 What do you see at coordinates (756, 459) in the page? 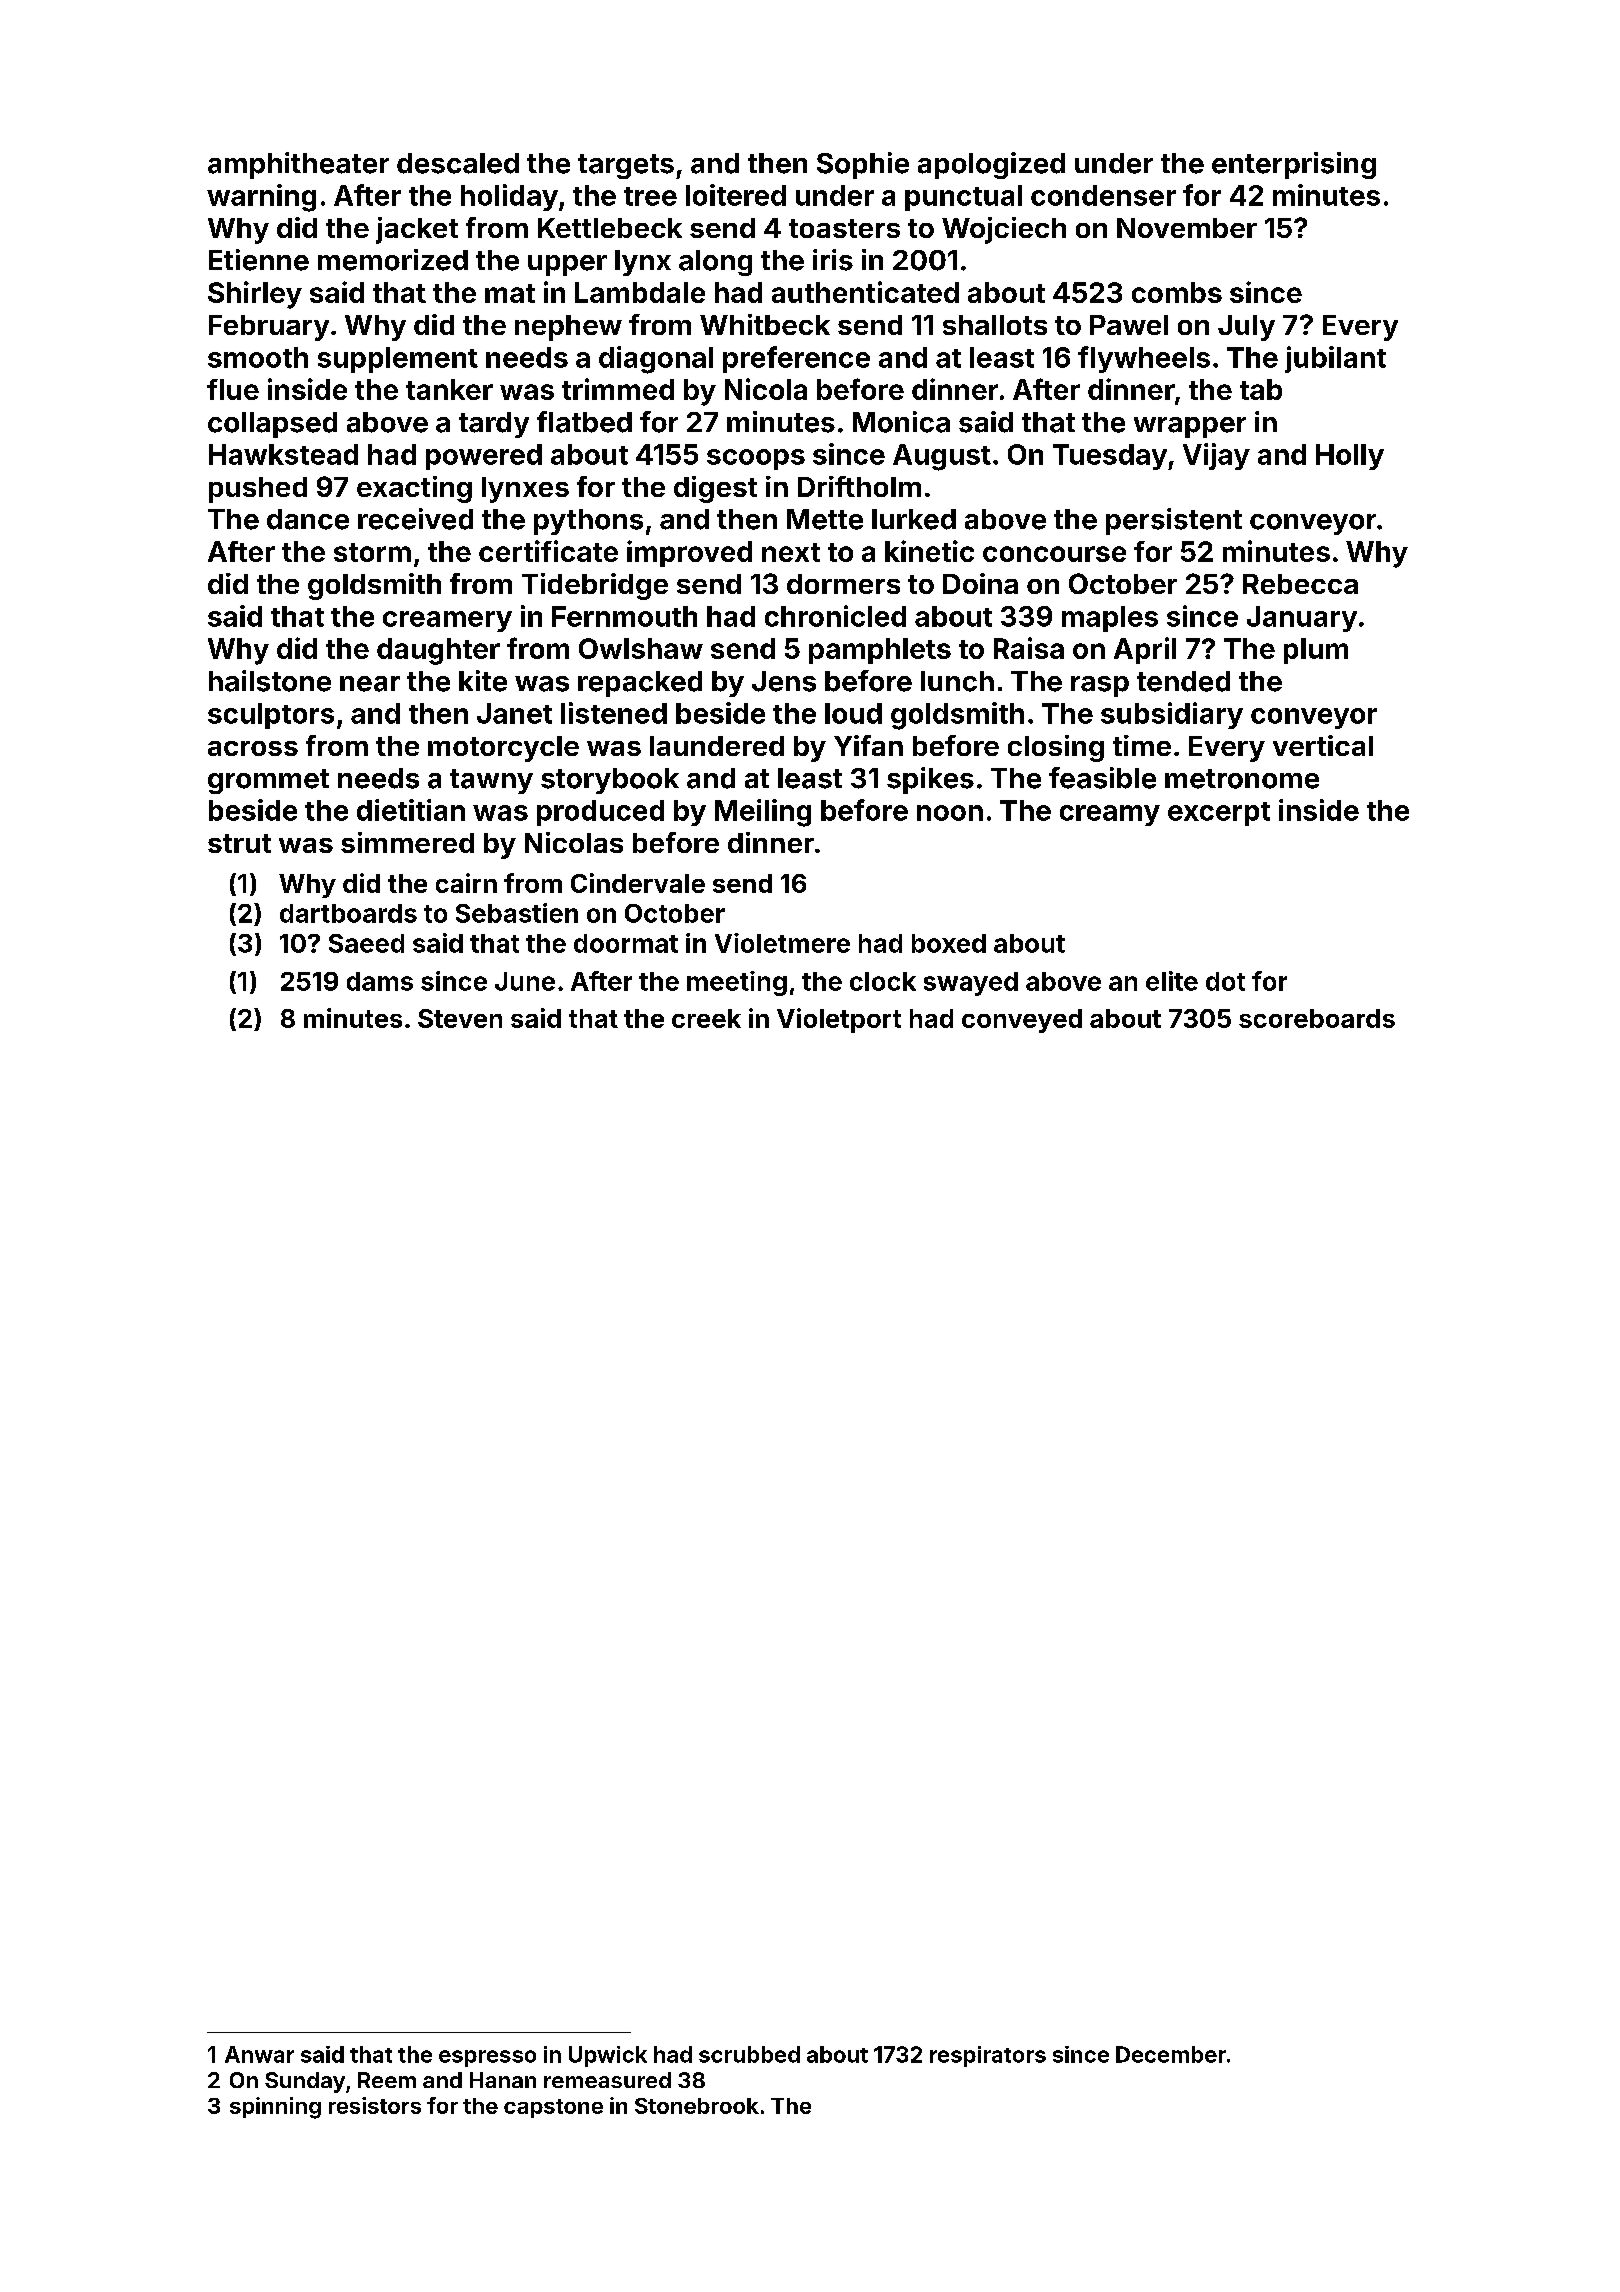
I see `scoops` at bounding box center [756, 459].
